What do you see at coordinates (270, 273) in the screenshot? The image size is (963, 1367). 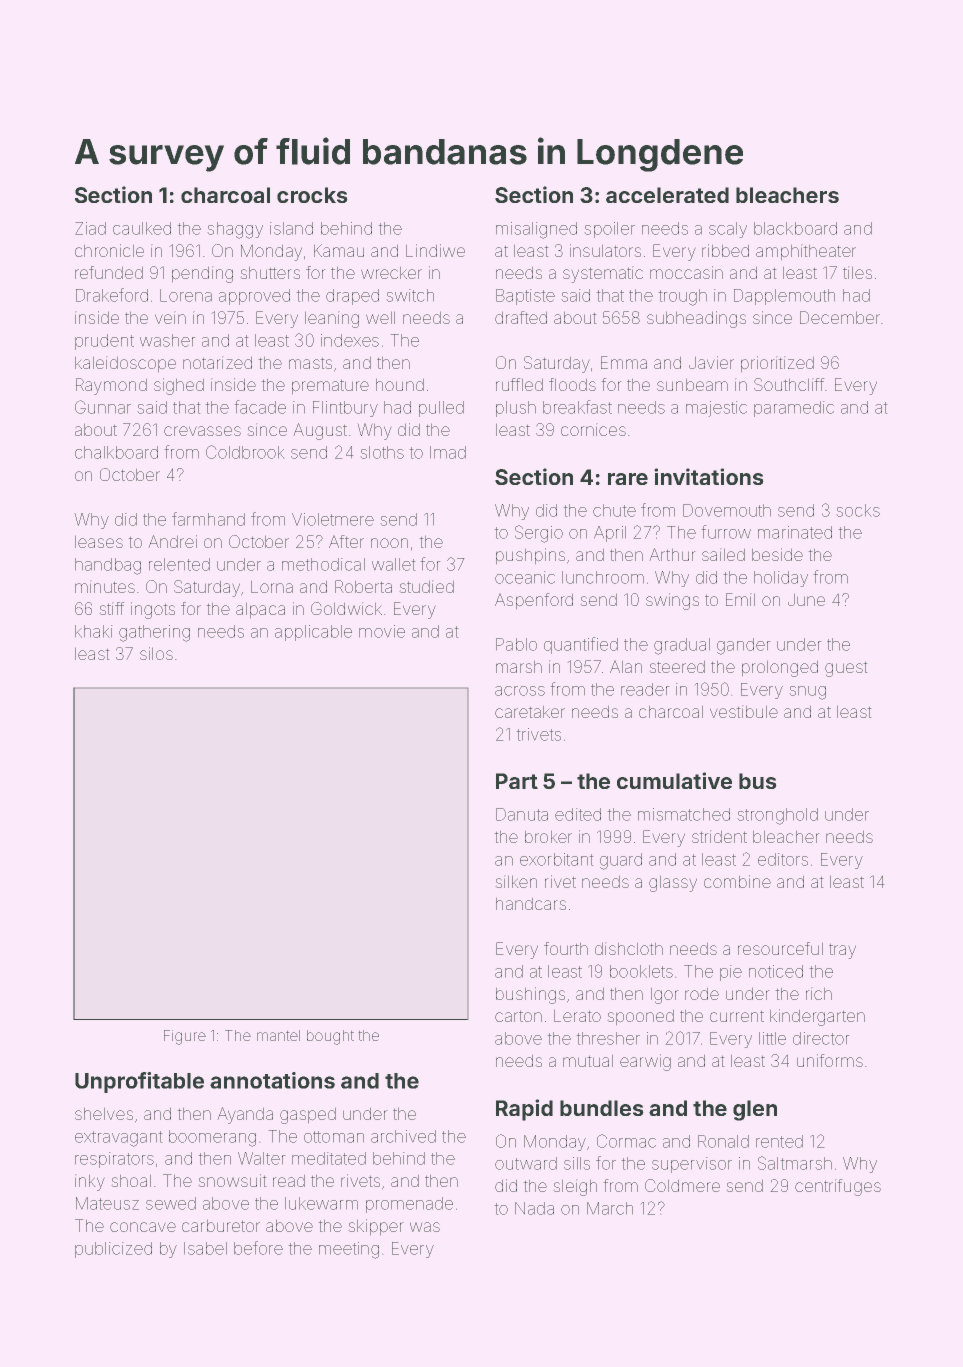 I see `shutters` at bounding box center [270, 273].
